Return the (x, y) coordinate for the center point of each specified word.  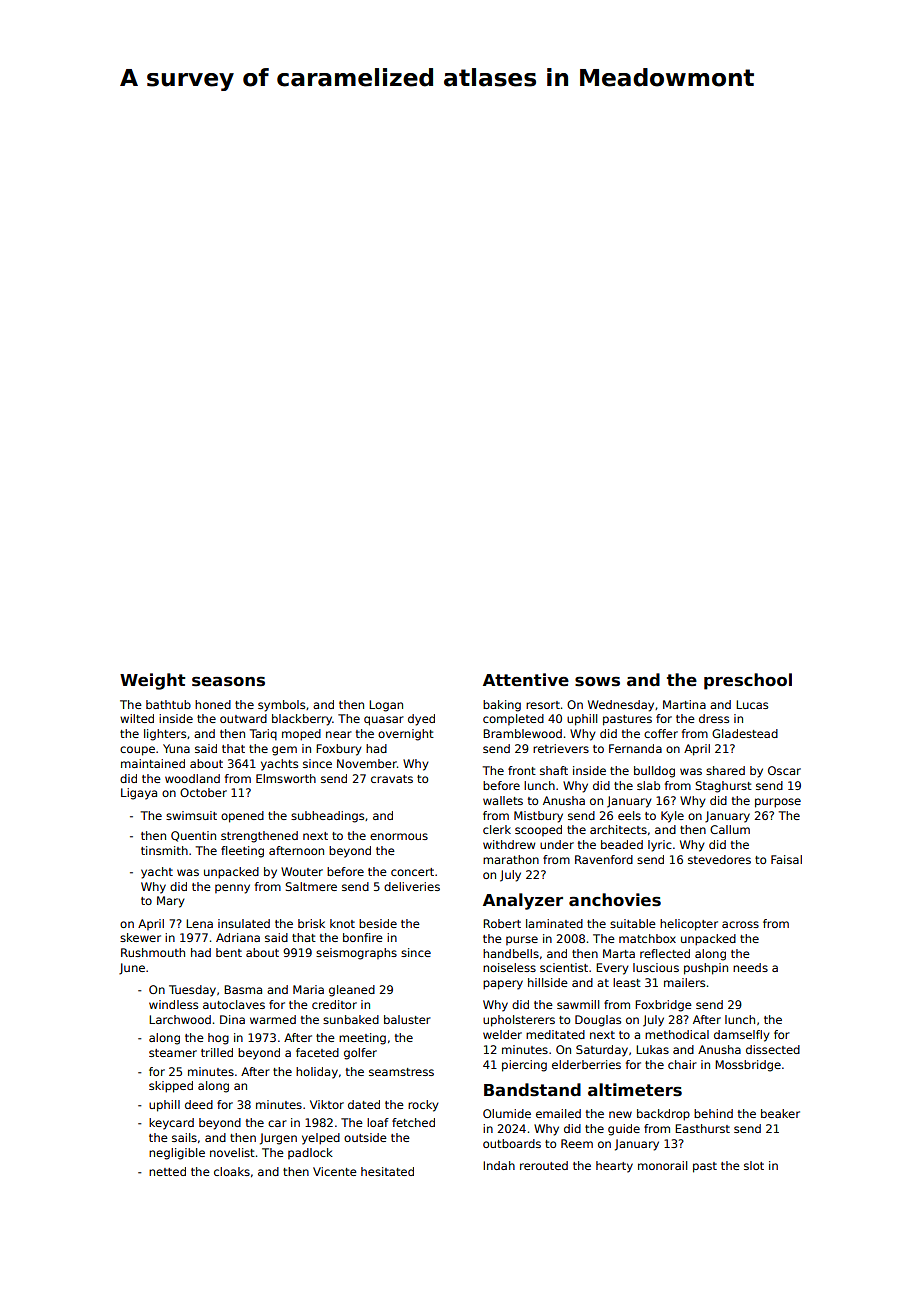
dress (714, 718)
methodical (677, 1034)
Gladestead (745, 733)
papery (503, 985)
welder (502, 1034)
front (522, 770)
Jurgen (278, 1139)
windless (173, 1004)
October (203, 792)
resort (543, 705)
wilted (137, 718)
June (132, 969)
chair (682, 1064)
